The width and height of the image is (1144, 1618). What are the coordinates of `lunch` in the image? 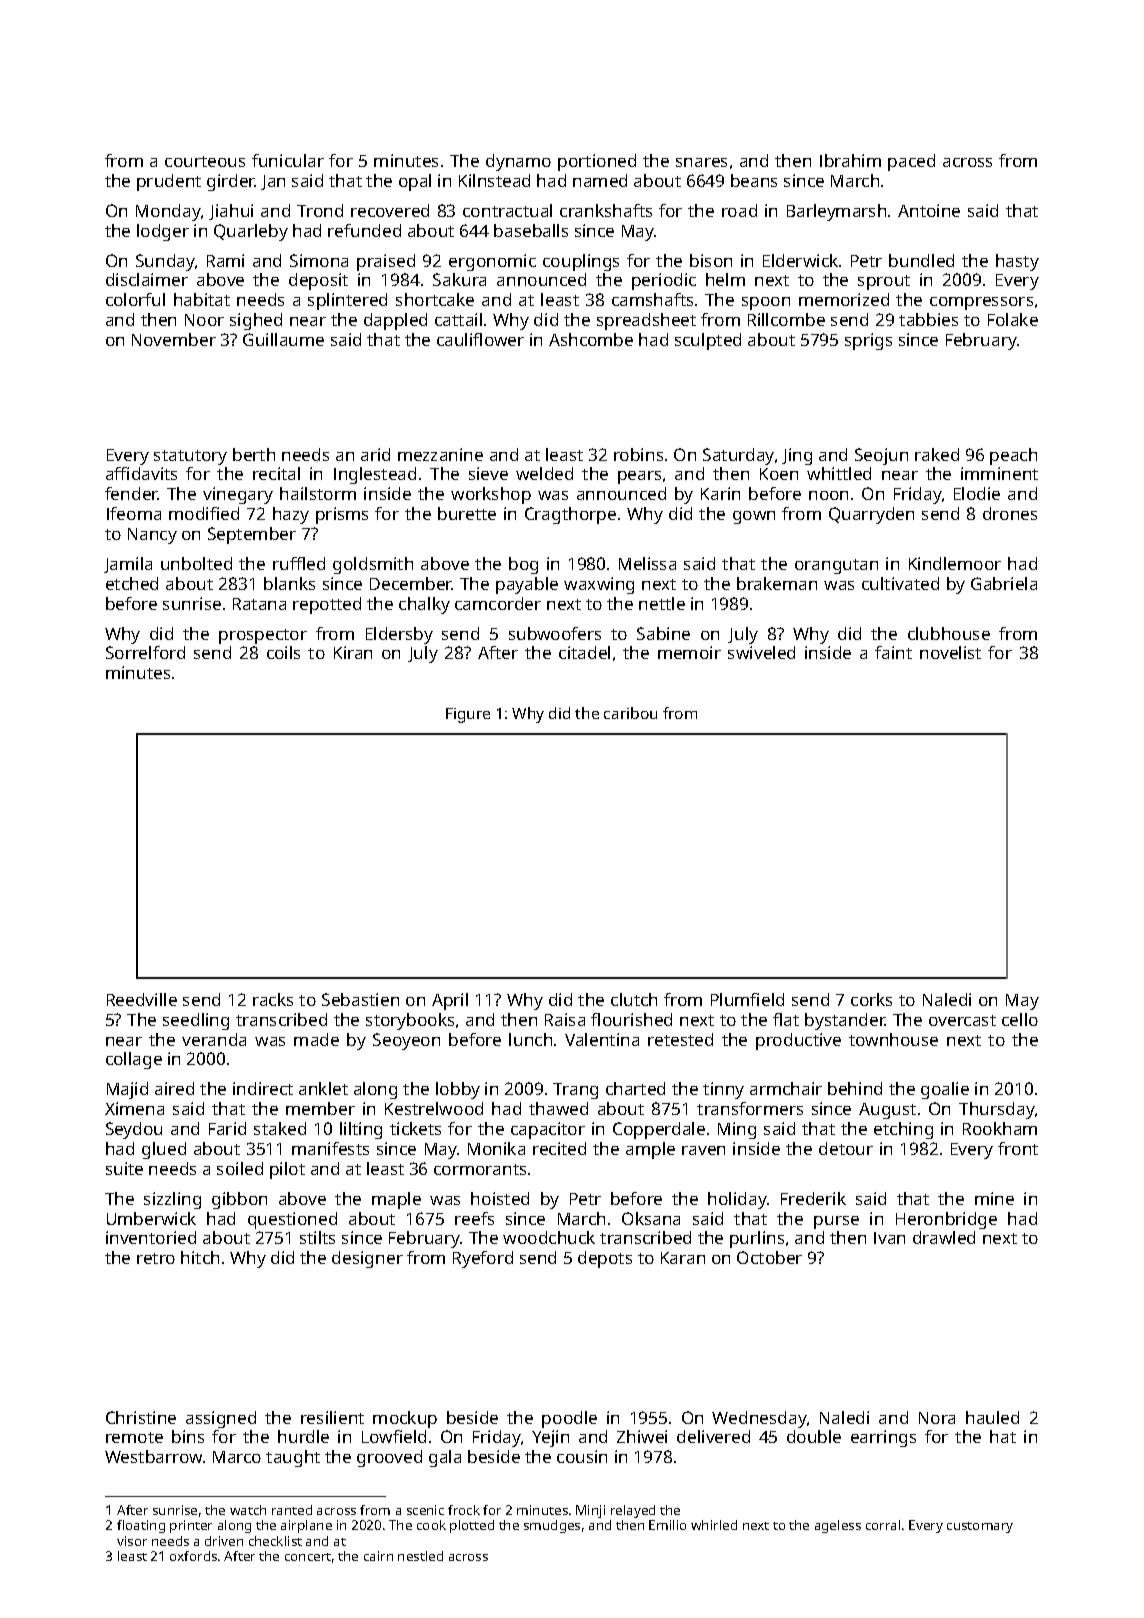 It's located at (530, 1039).
